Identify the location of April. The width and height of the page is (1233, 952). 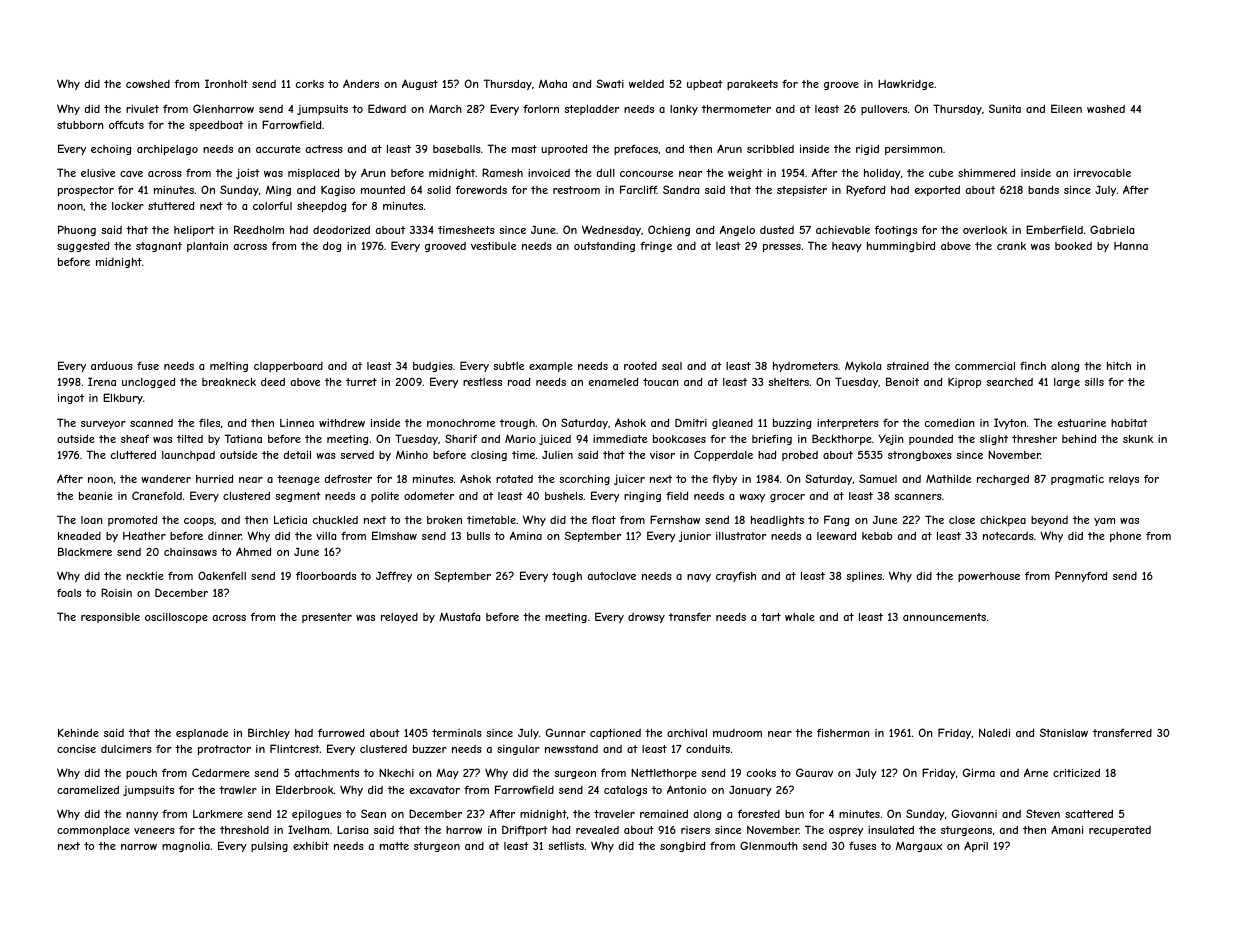
(976, 846).
